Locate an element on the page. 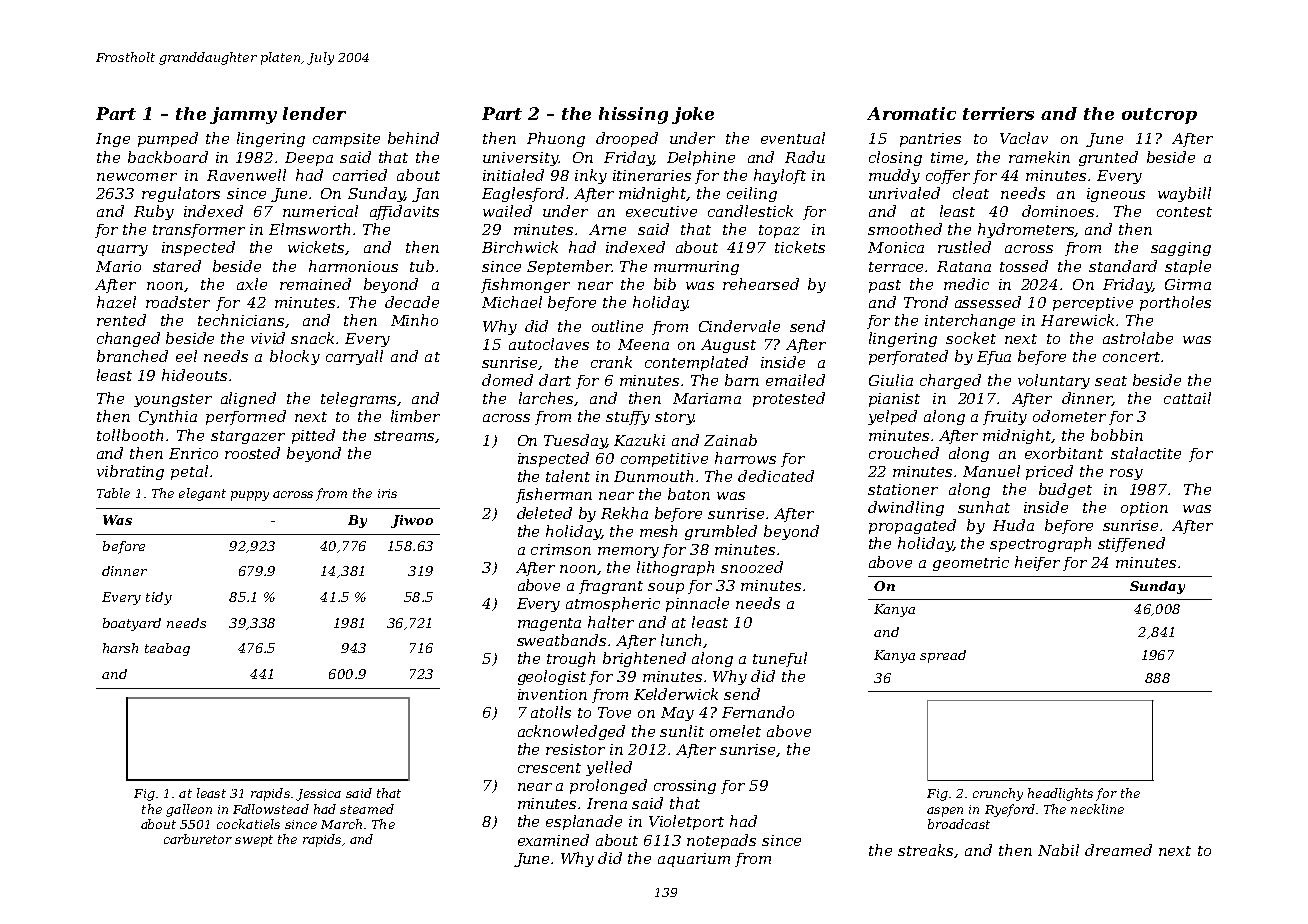 This page has height=924, width=1308. notepads is located at coordinates (721, 841).
